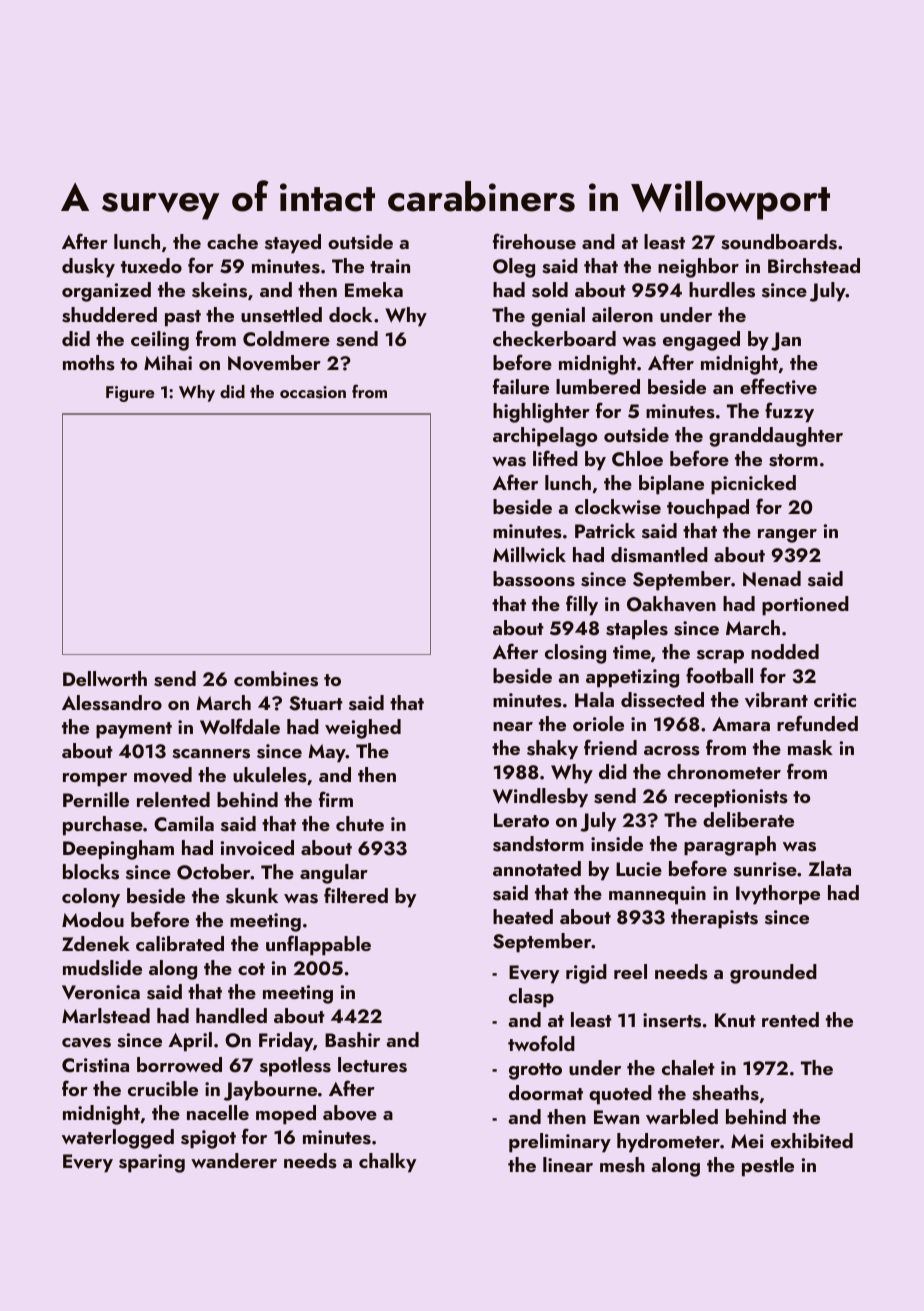 Image resolution: width=924 pixels, height=1311 pixels. Describe the element at coordinates (152, 1163) in the screenshot. I see `sparing` at that location.
